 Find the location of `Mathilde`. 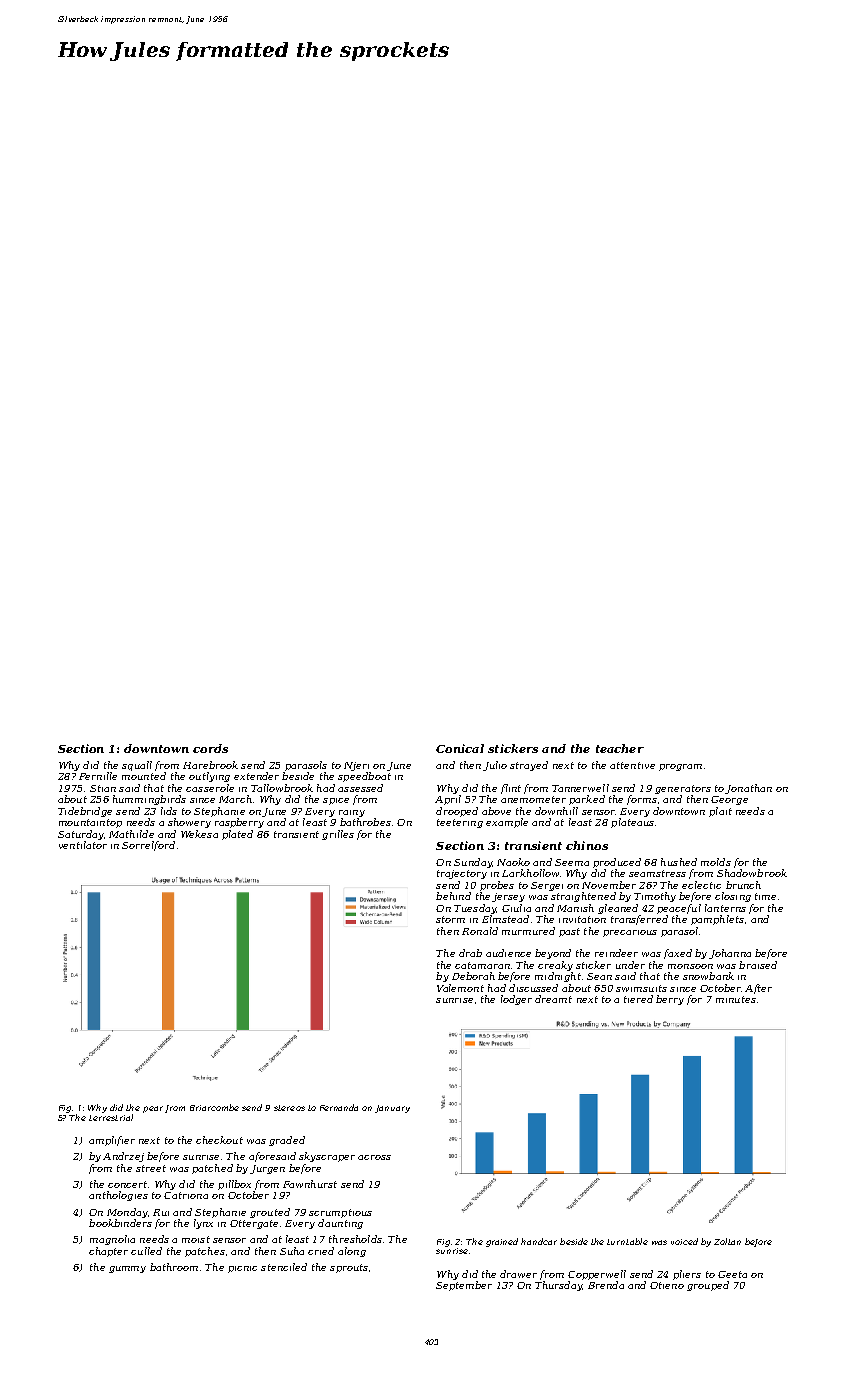

Mathilde is located at coordinates (131, 834).
